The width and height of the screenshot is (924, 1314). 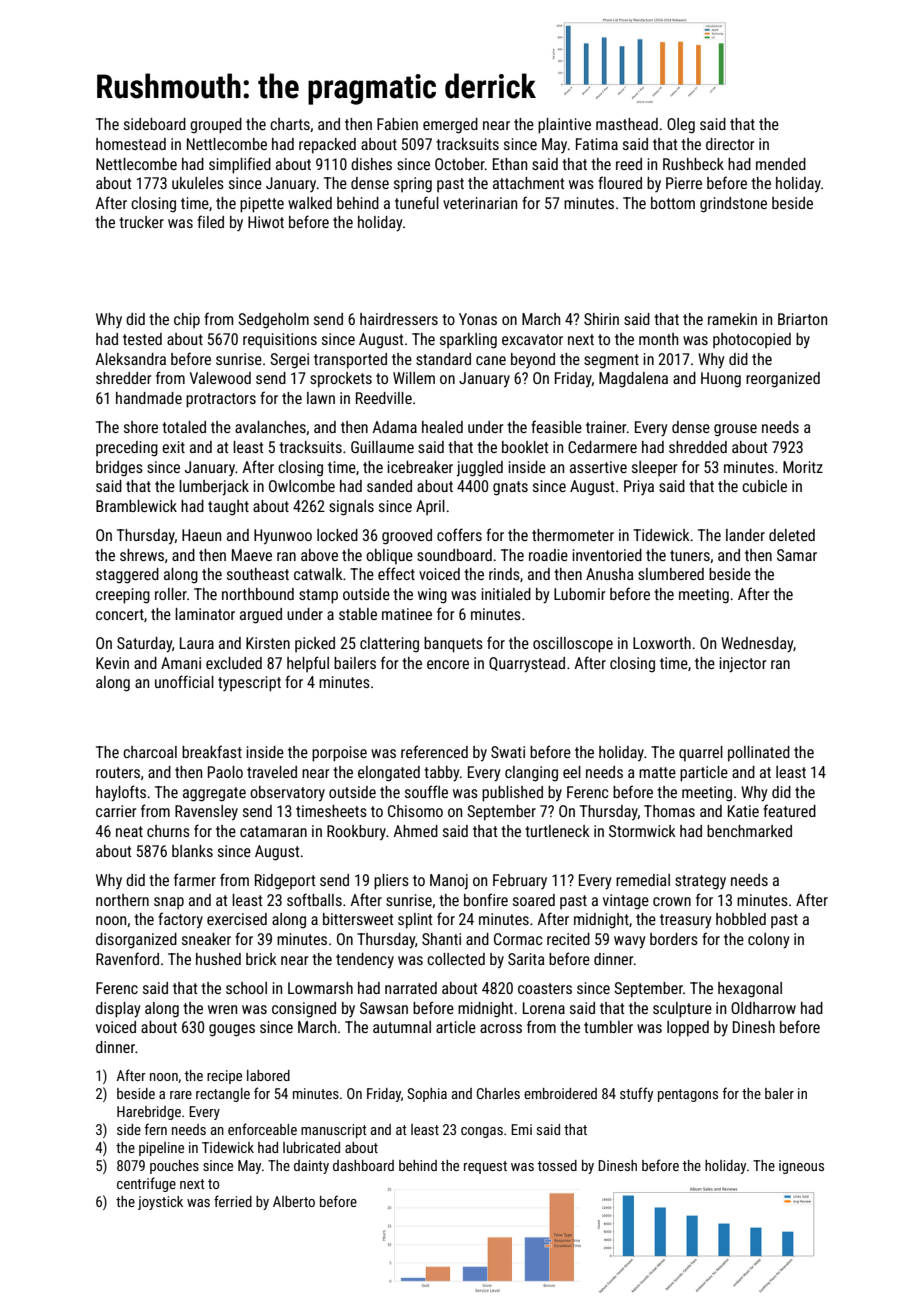 I want to click on tuneful, so click(x=417, y=202).
